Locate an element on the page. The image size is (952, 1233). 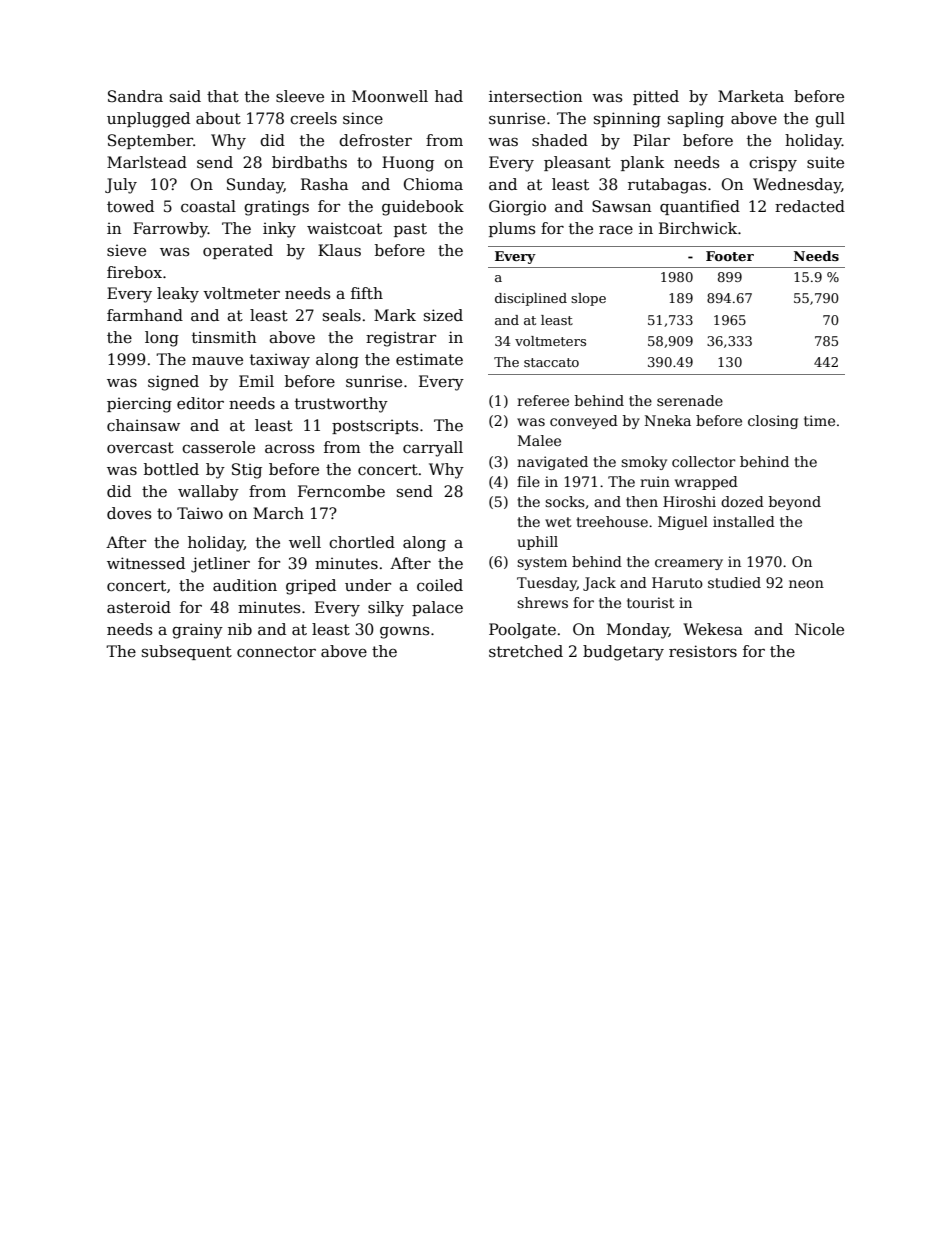
crispy is located at coordinates (773, 164).
